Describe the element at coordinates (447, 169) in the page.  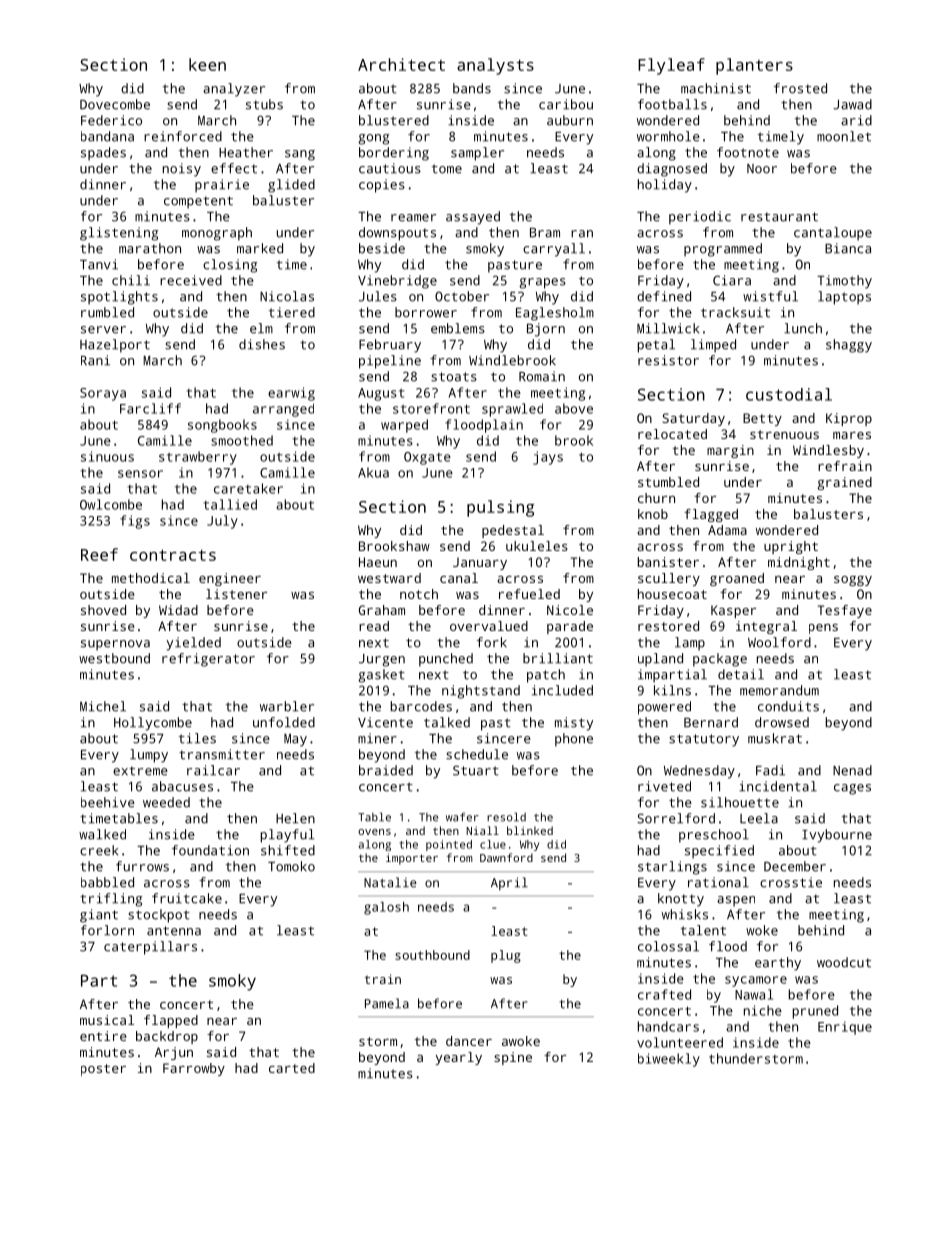
I see `tome` at that location.
